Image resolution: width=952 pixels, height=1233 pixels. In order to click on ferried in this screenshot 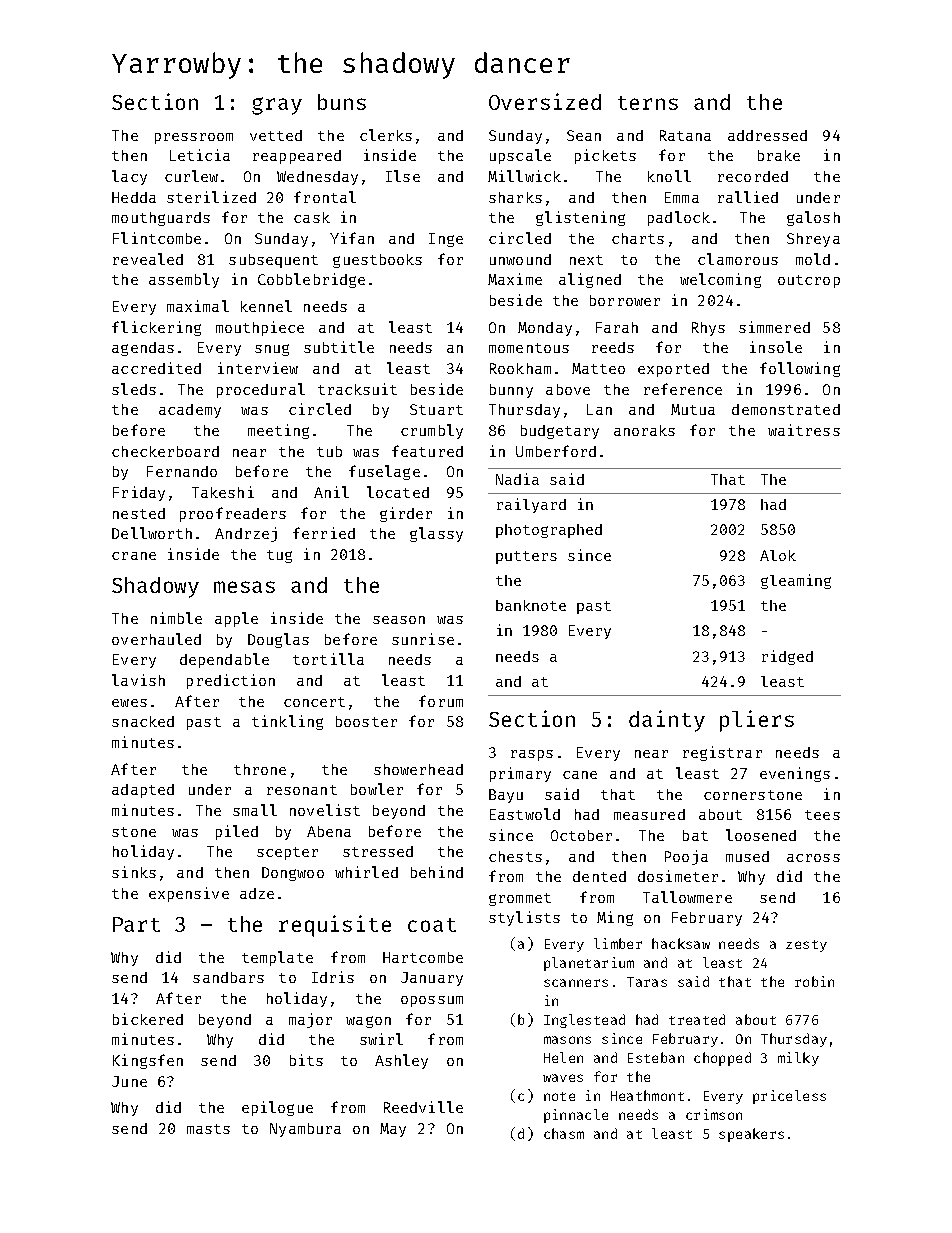, I will do `click(324, 533)`.
